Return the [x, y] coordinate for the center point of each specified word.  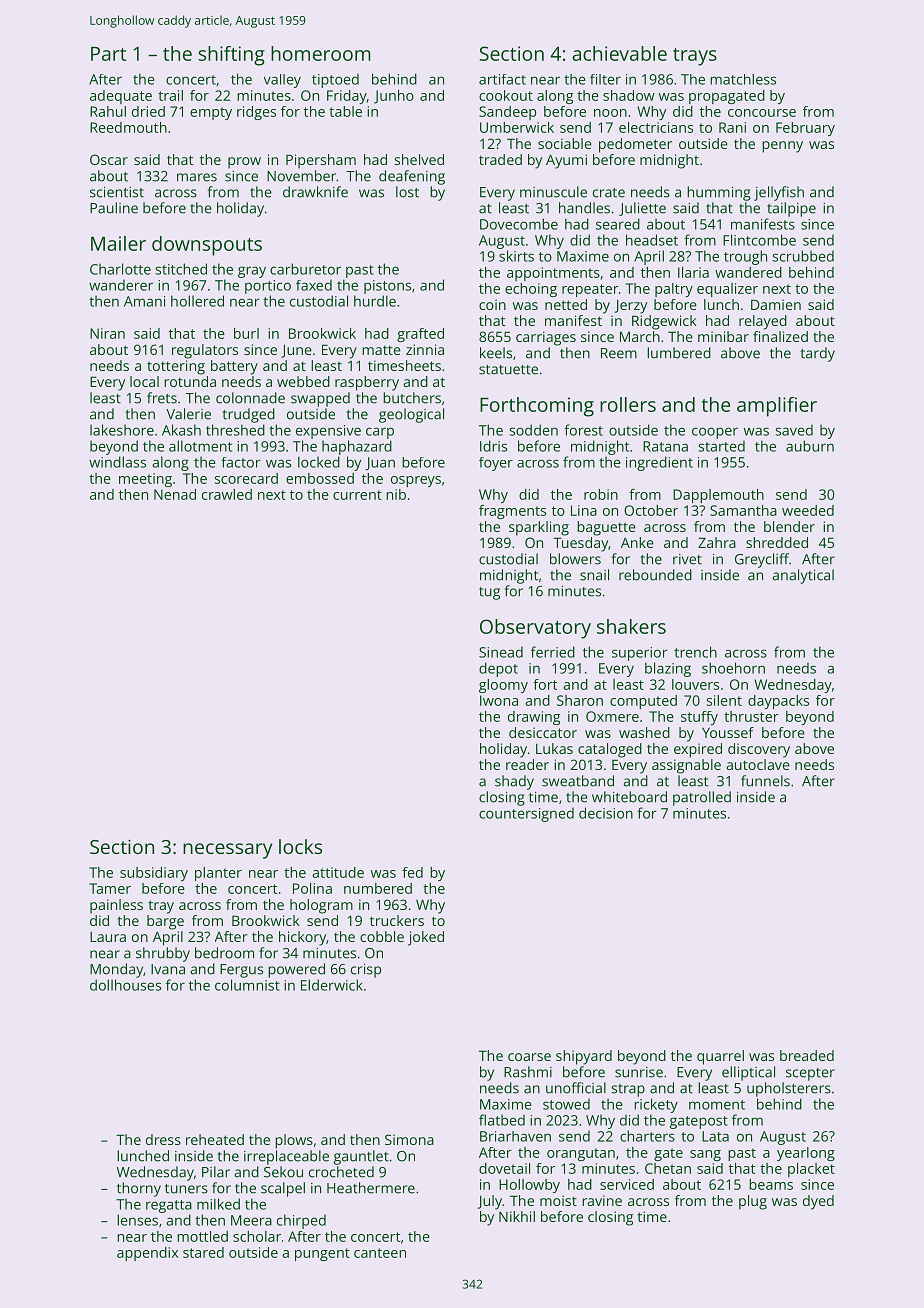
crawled [227, 494]
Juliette [642, 209]
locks [300, 846]
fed [412, 872]
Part [108, 54]
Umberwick [517, 127]
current [357, 495]
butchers [412, 398]
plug [753, 1202]
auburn [810, 446]
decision [606, 813]
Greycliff [762, 560]
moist [558, 1200]
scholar [257, 1236]
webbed [303, 381]
